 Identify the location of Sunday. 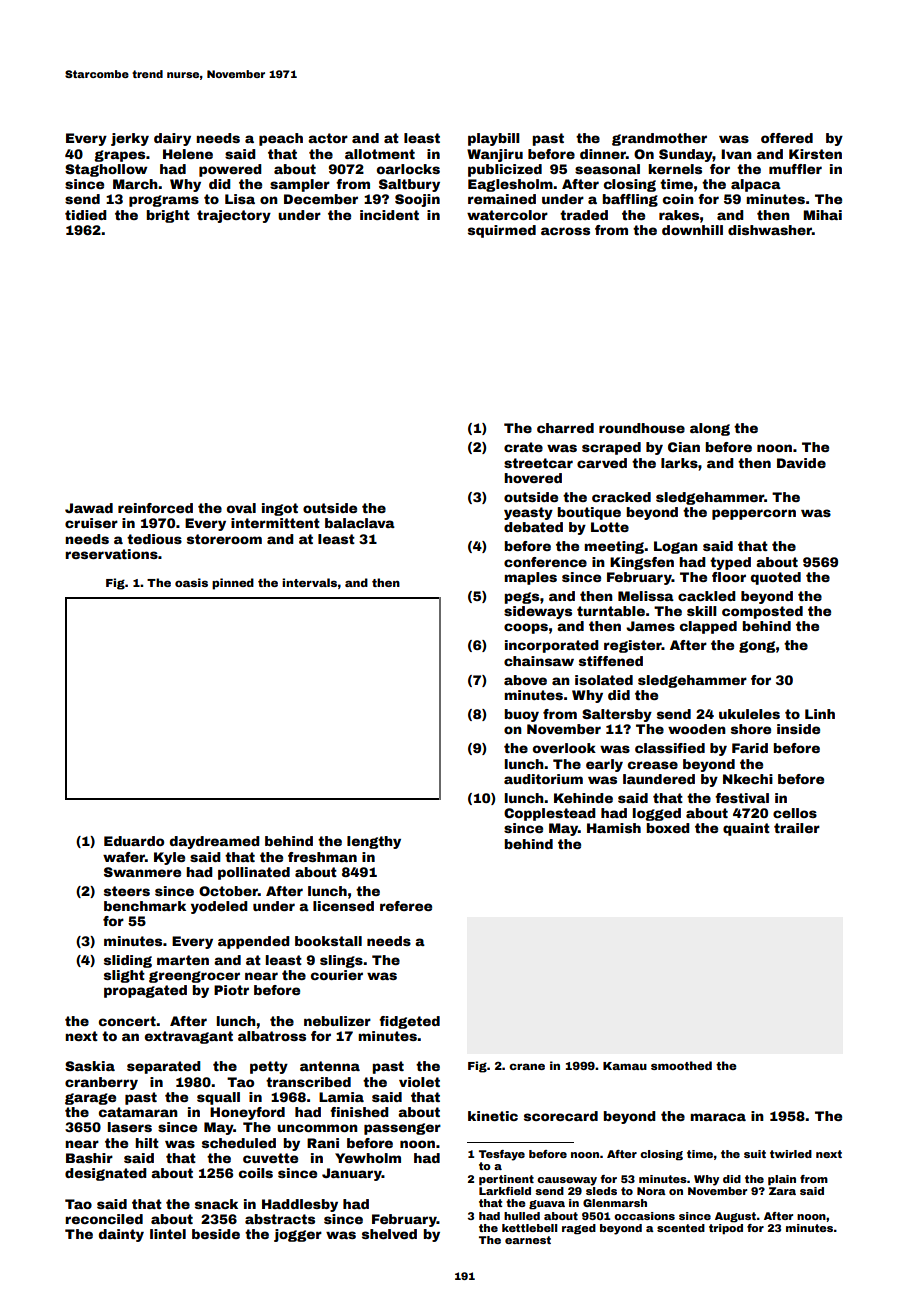
(686, 155).
